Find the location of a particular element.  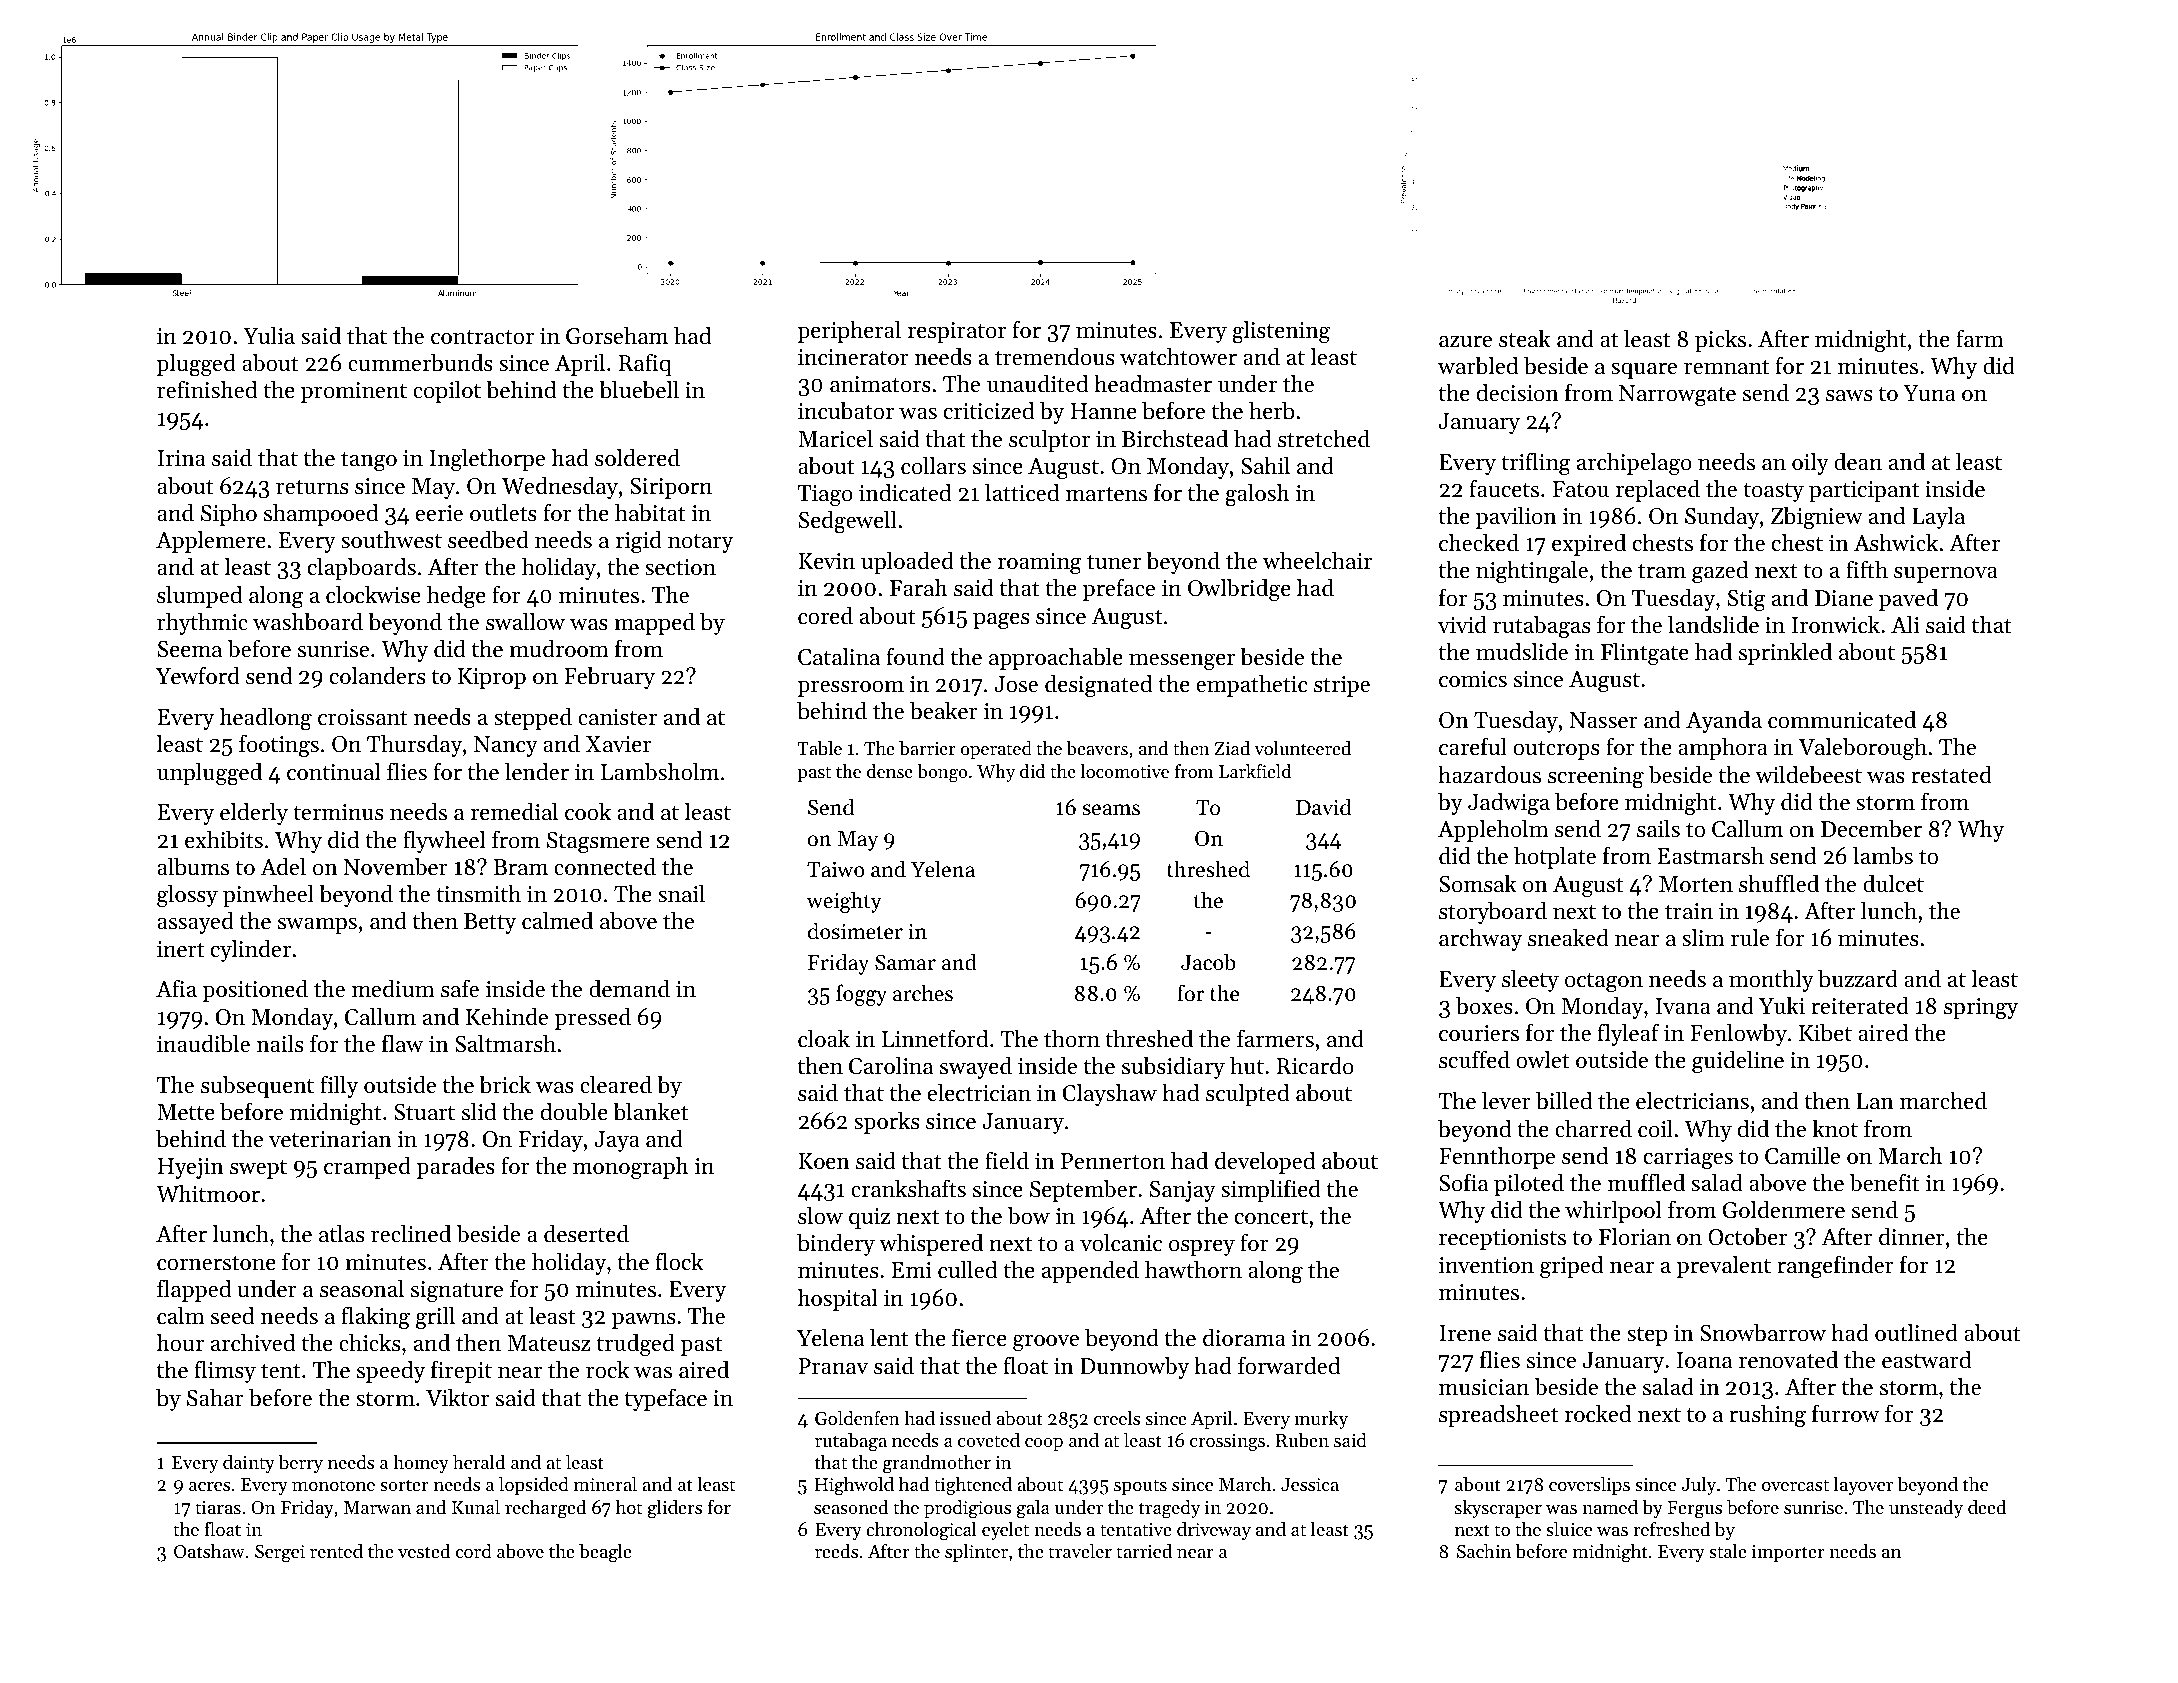

skyscraper is located at coordinates (1498, 1509).
